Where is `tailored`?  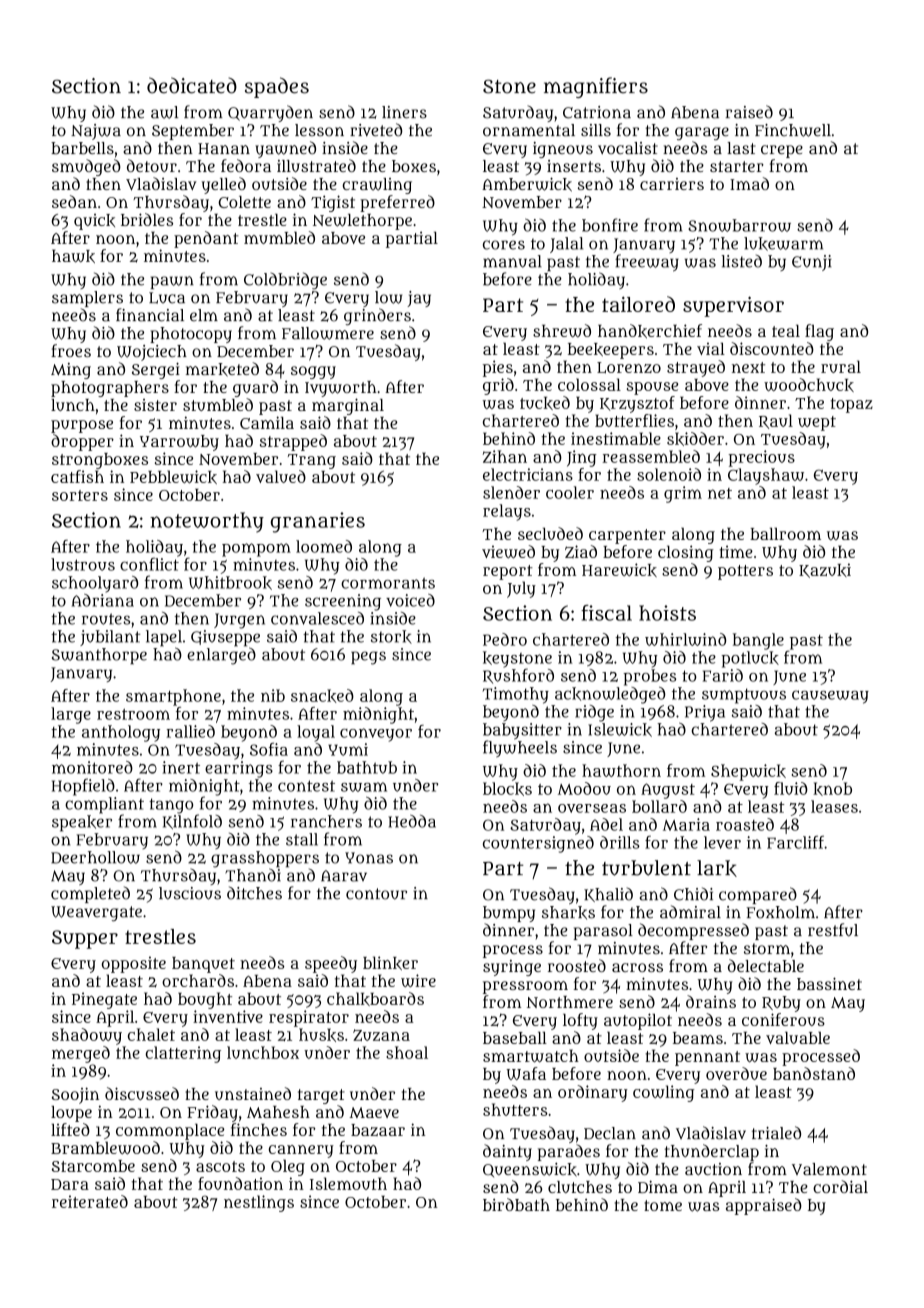 tailored is located at coordinates (638, 304).
